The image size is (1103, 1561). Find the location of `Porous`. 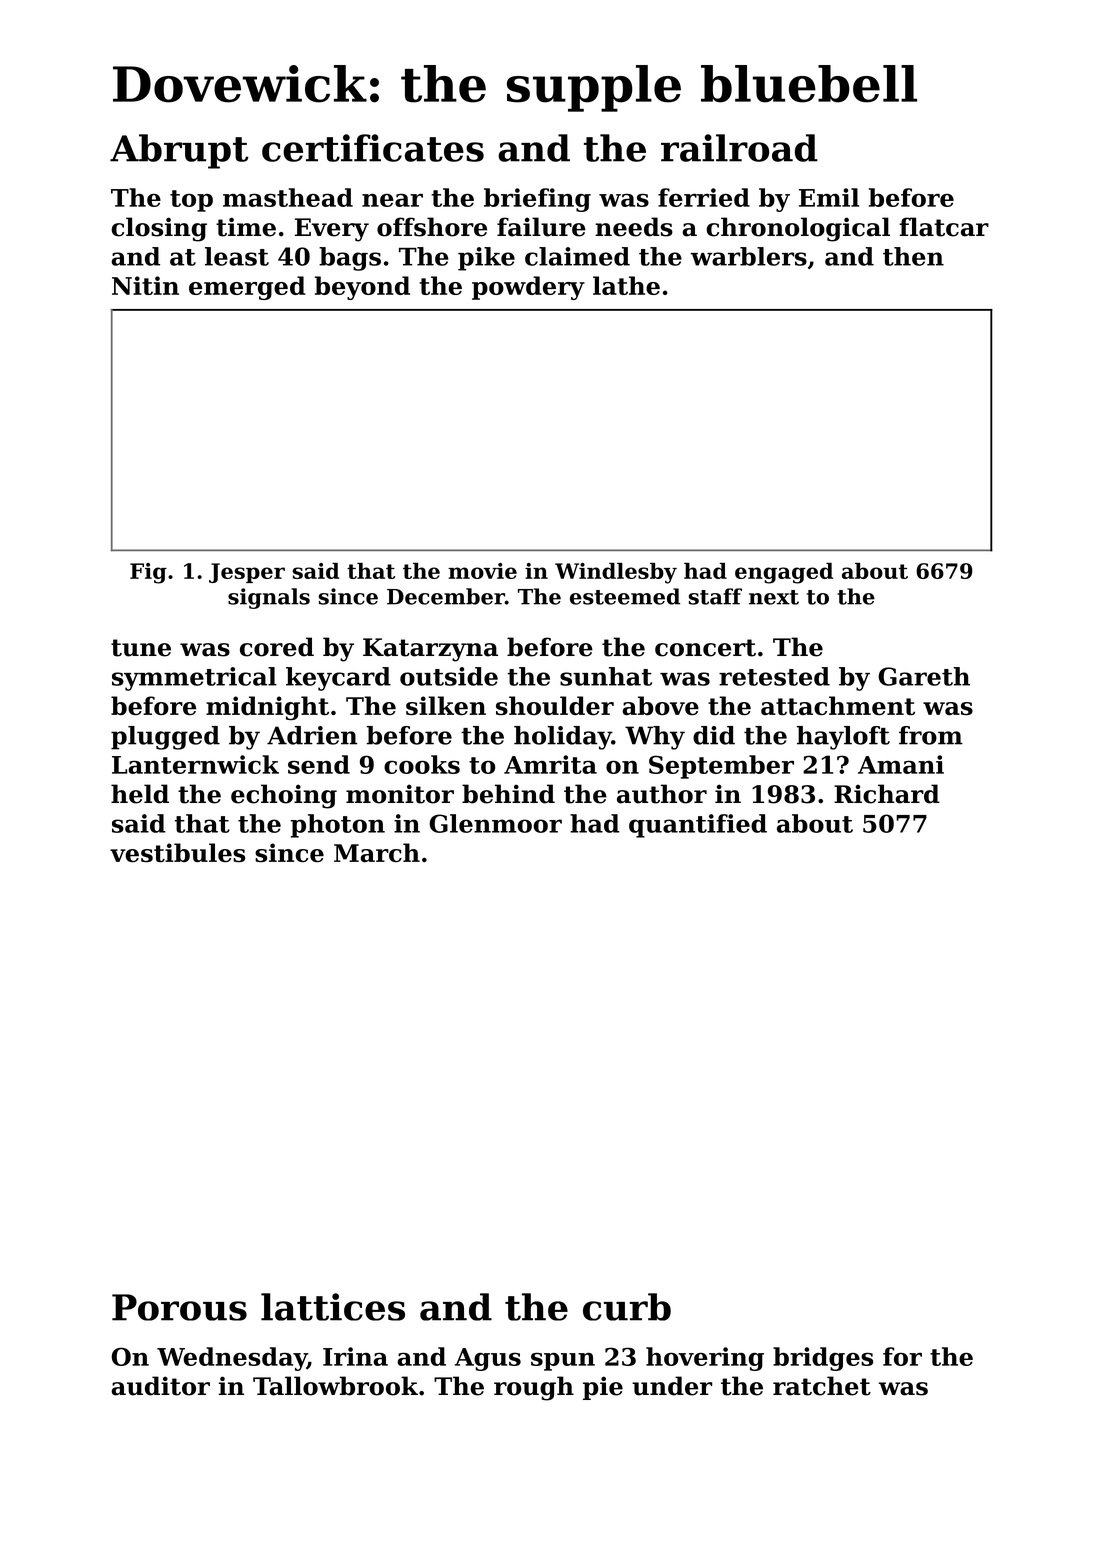

Porous is located at coordinates (179, 1307).
